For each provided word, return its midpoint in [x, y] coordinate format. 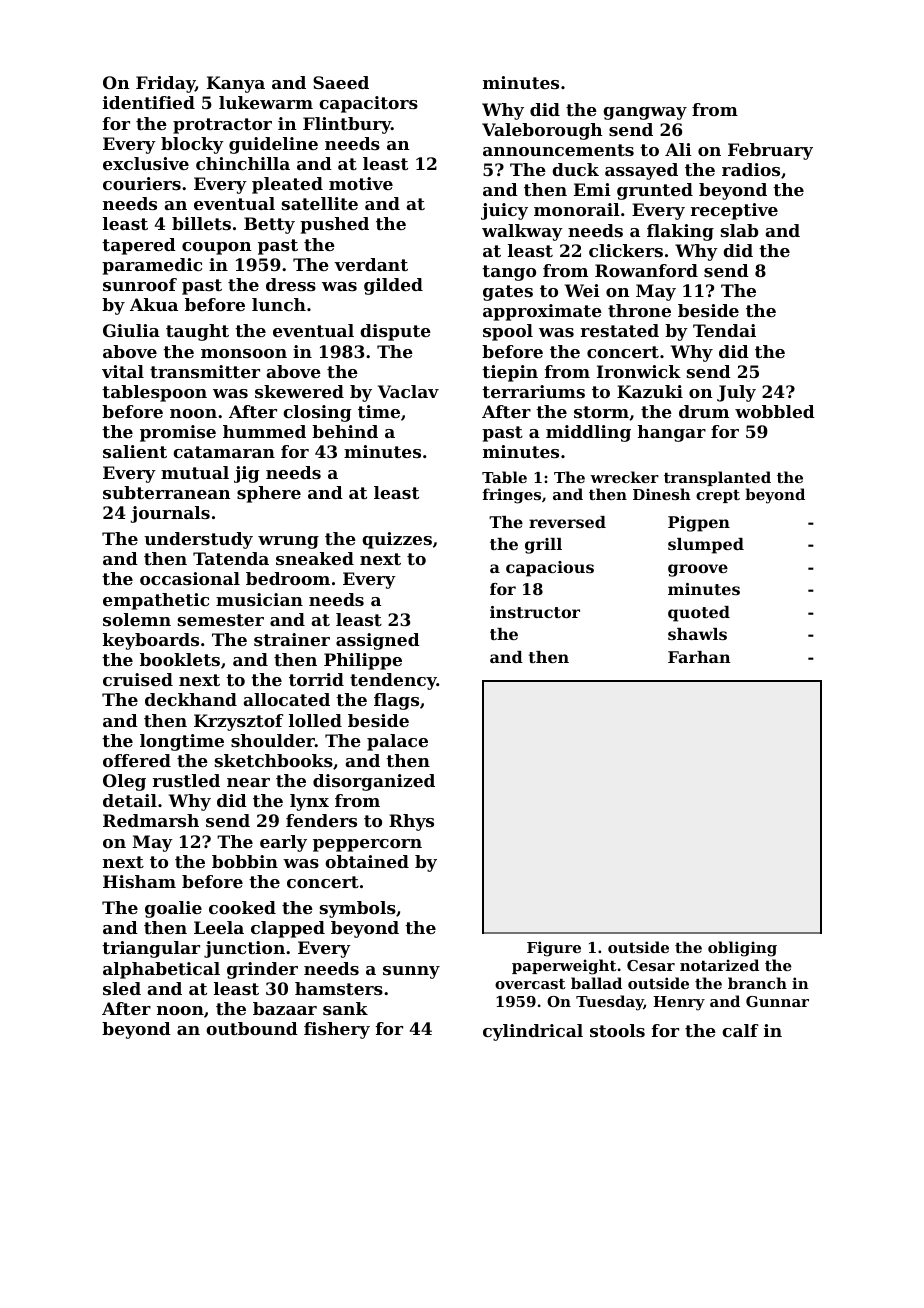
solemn [137, 619]
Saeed [341, 82]
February [770, 151]
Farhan [699, 657]
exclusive [146, 163]
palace [397, 742]
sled [122, 988]
